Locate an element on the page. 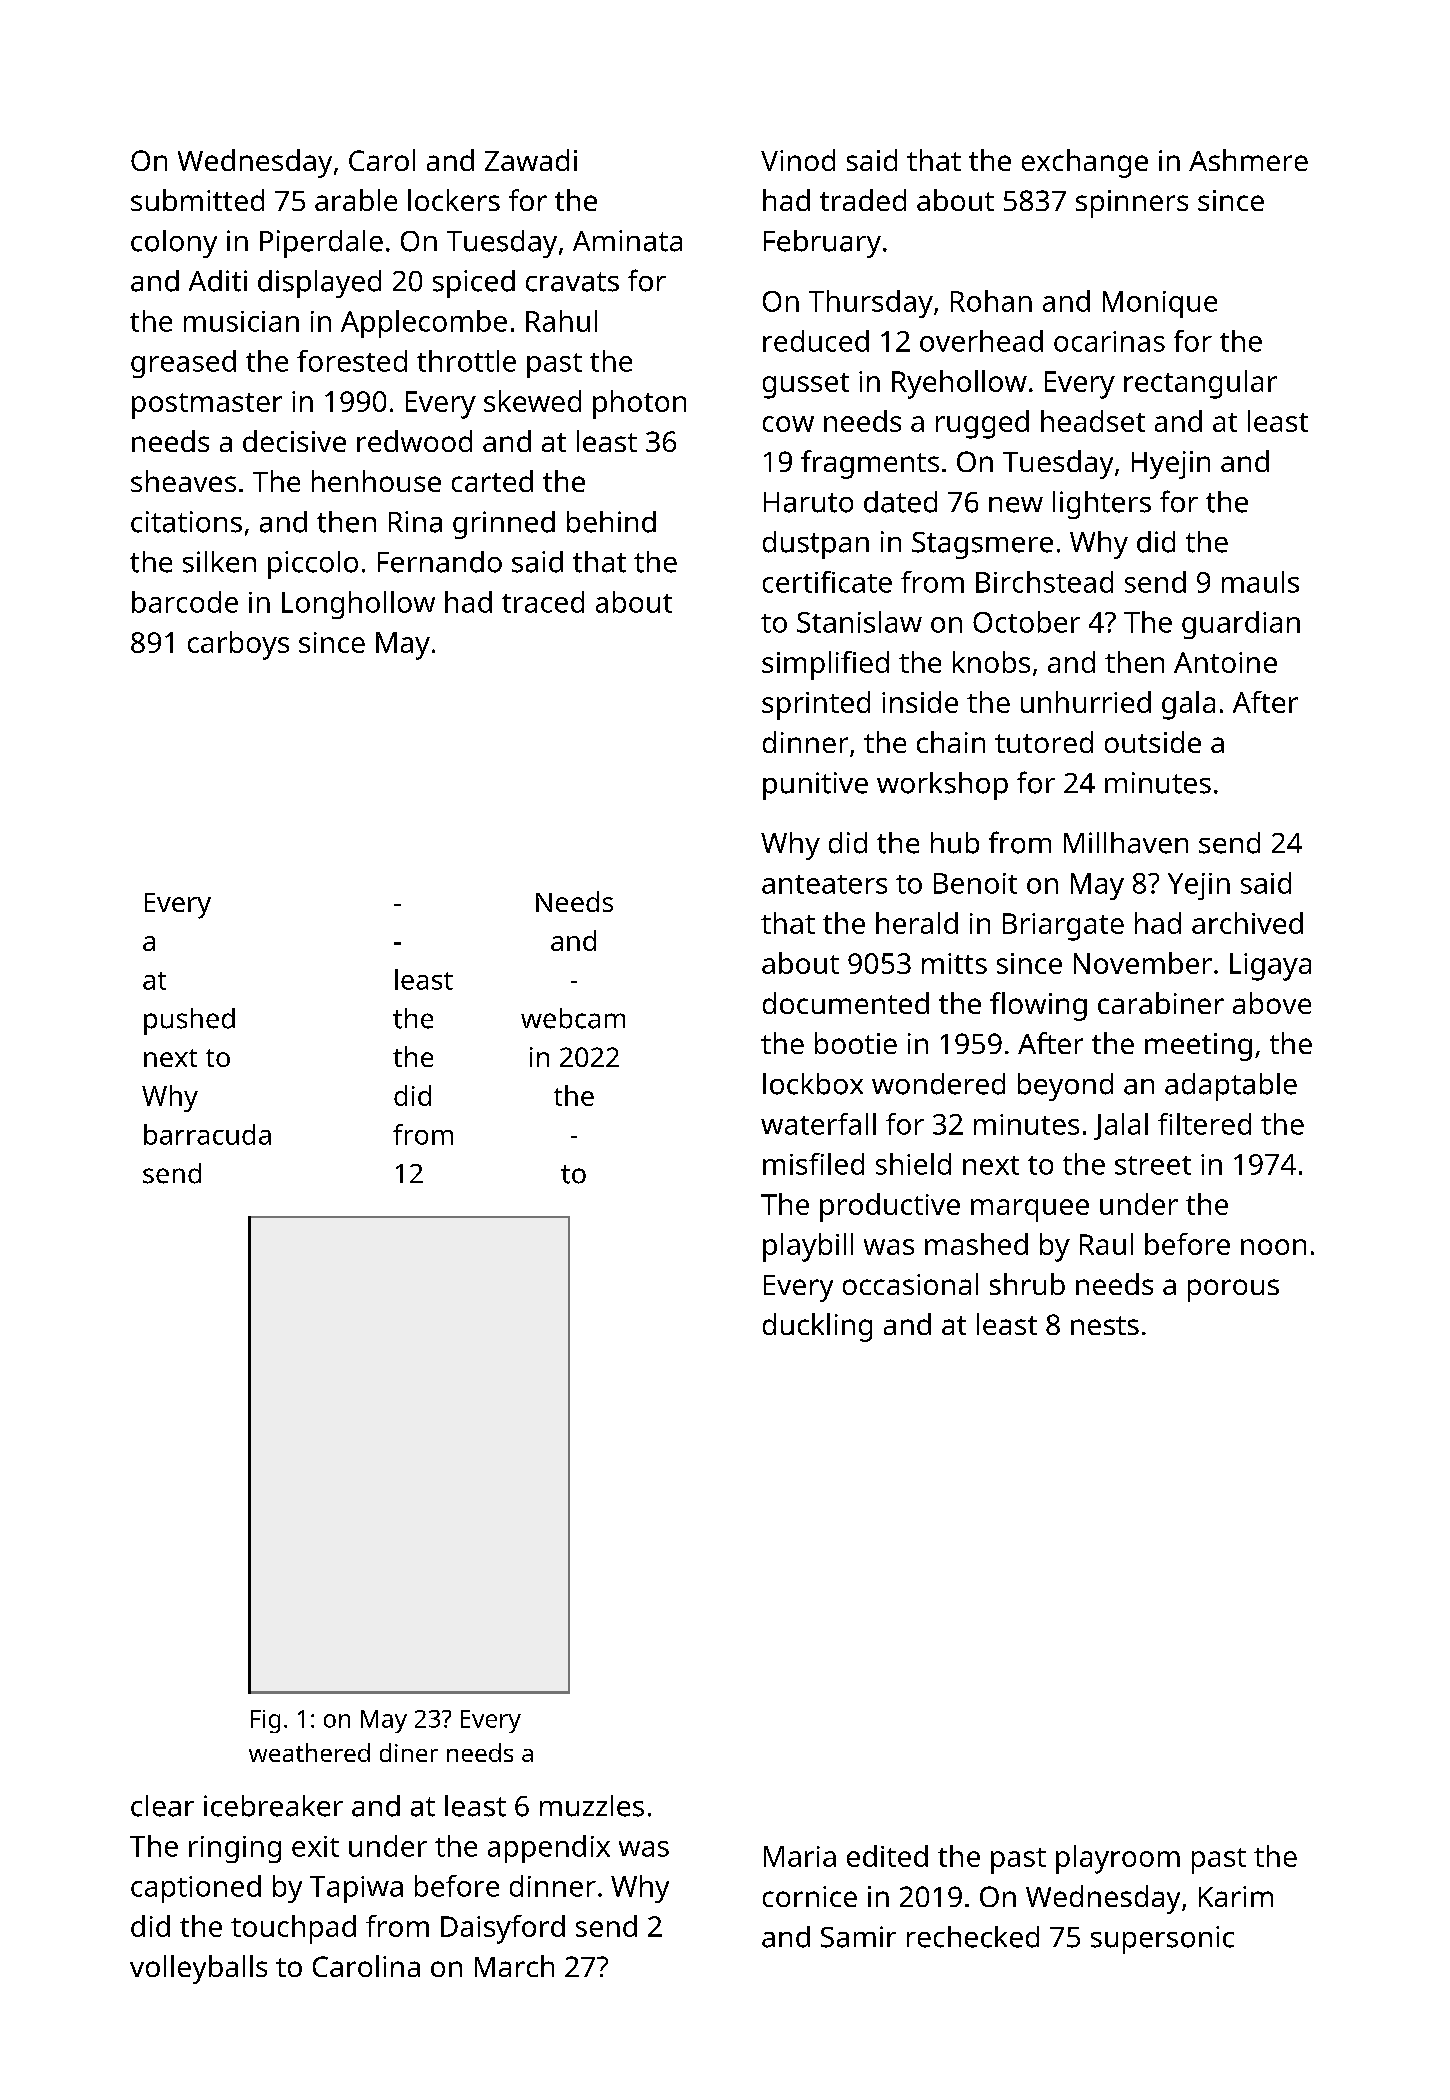 The image size is (1450, 2100). occasional is located at coordinates (910, 1284).
